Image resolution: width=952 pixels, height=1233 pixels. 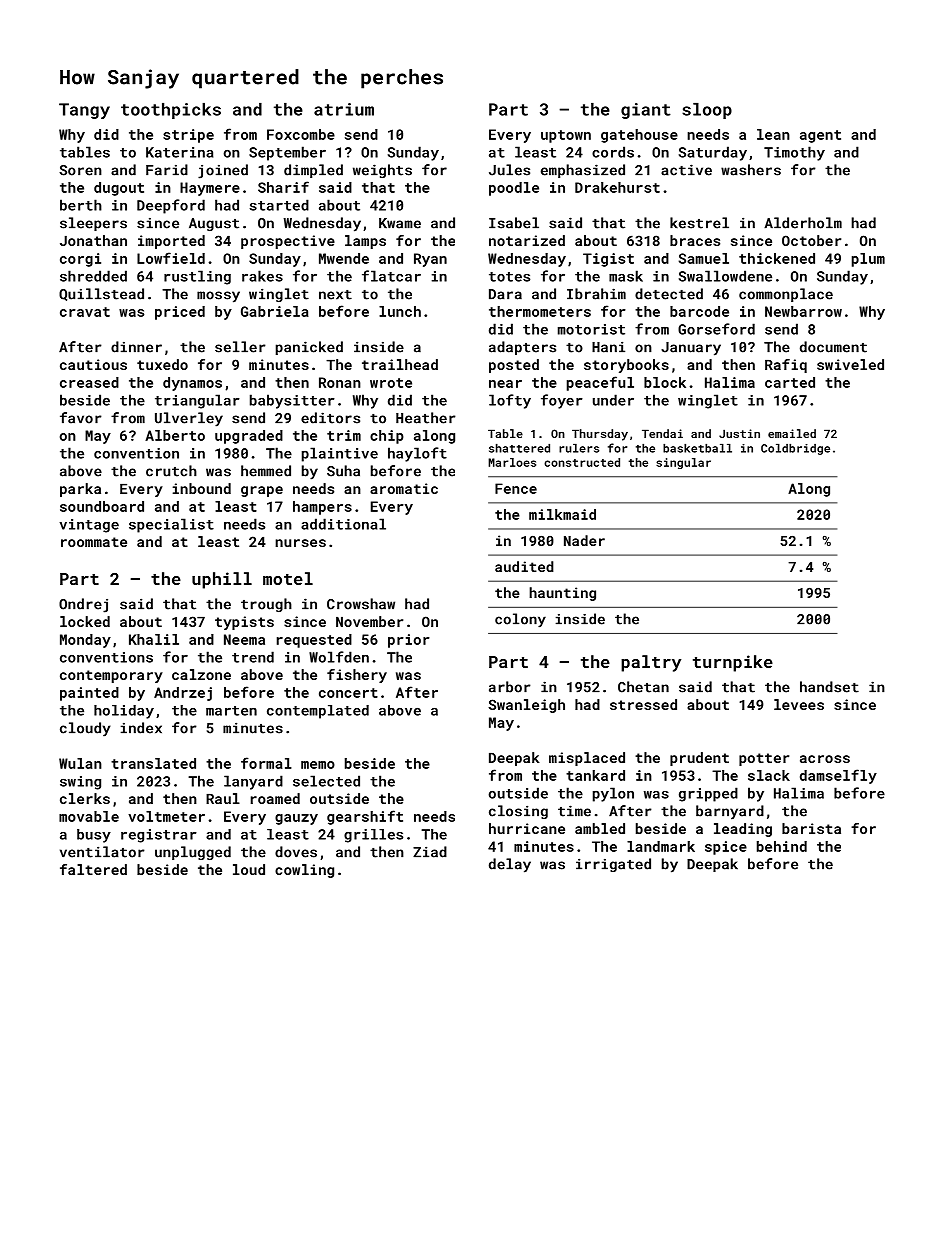 What do you see at coordinates (566, 136) in the screenshot?
I see `uptown` at bounding box center [566, 136].
